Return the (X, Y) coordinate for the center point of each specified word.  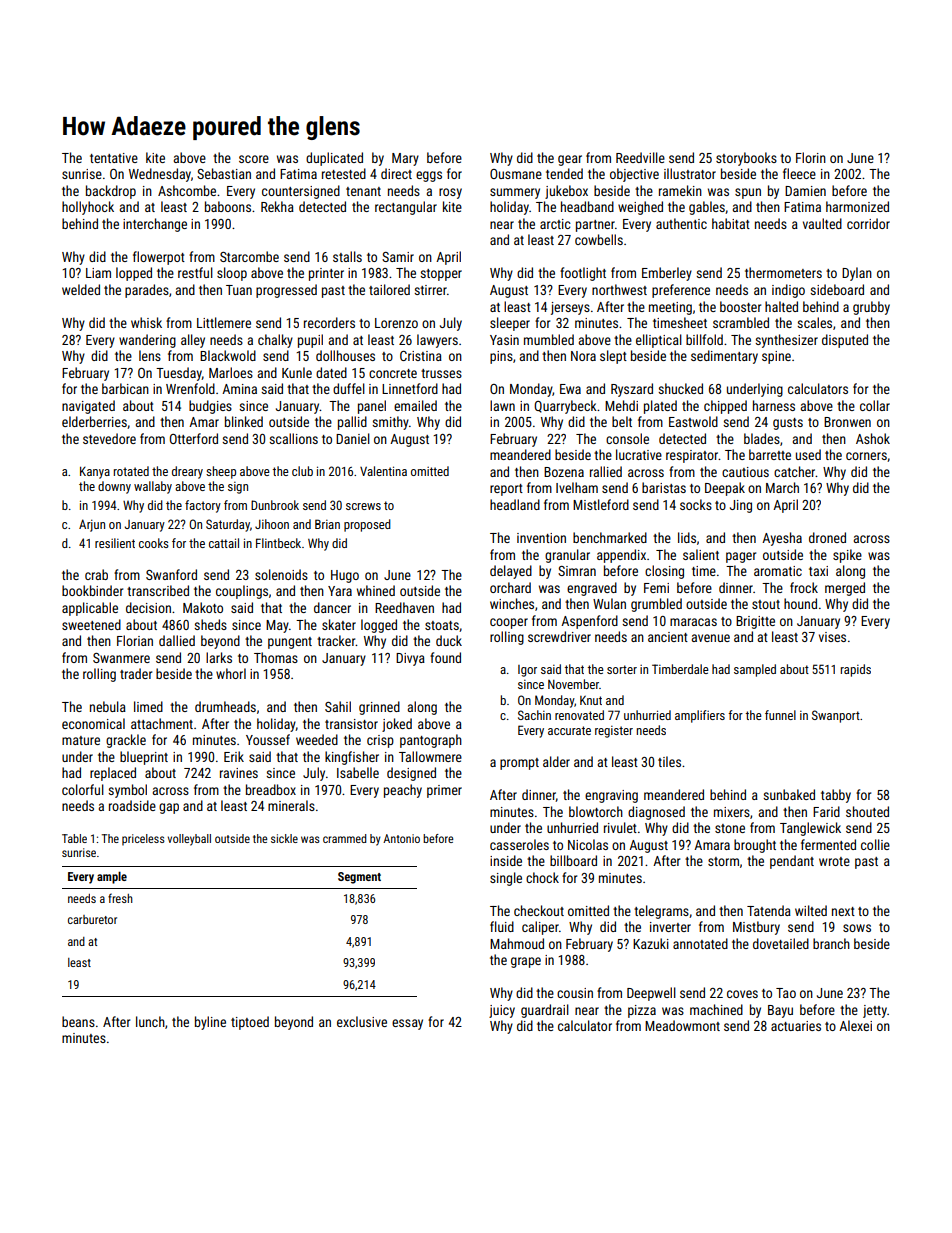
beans (78, 1021)
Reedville (640, 157)
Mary (405, 159)
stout (766, 604)
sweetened (91, 624)
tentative (114, 158)
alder (556, 761)
